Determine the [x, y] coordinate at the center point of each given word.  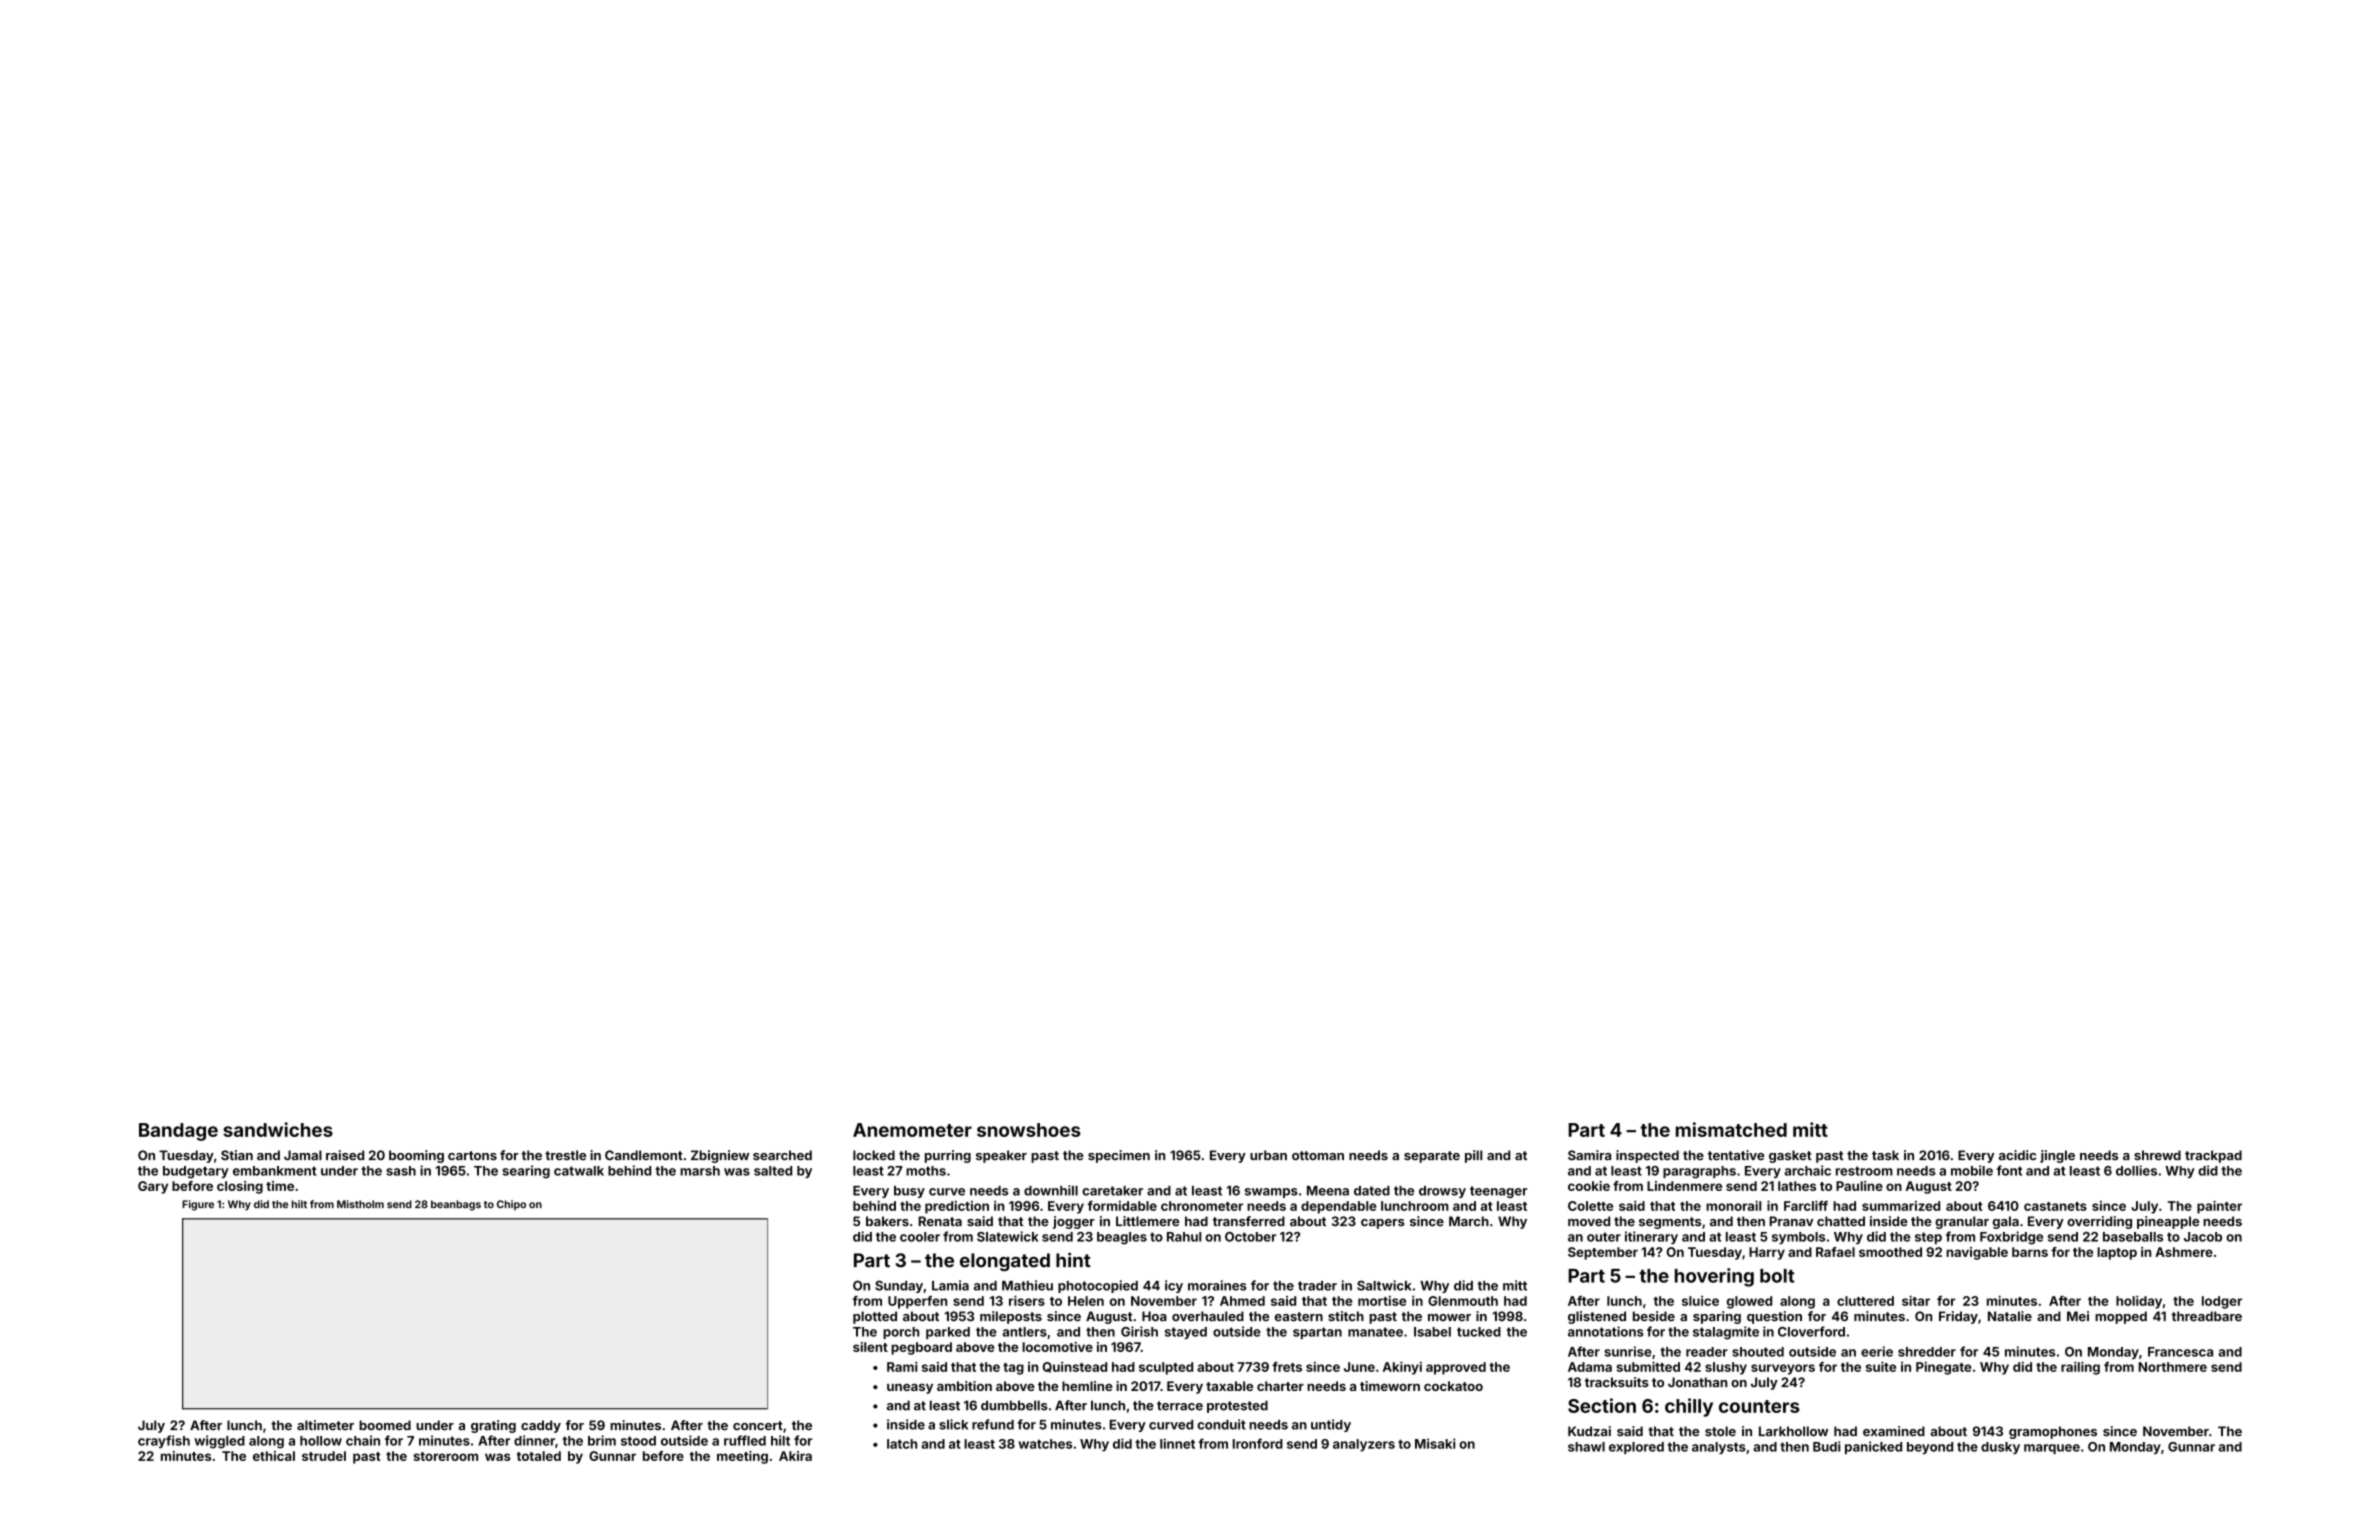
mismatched [1731, 1129]
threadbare [2206, 1316]
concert [758, 1426]
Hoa [1154, 1316]
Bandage [178, 1132]
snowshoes [1029, 1130]
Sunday [899, 1286]
